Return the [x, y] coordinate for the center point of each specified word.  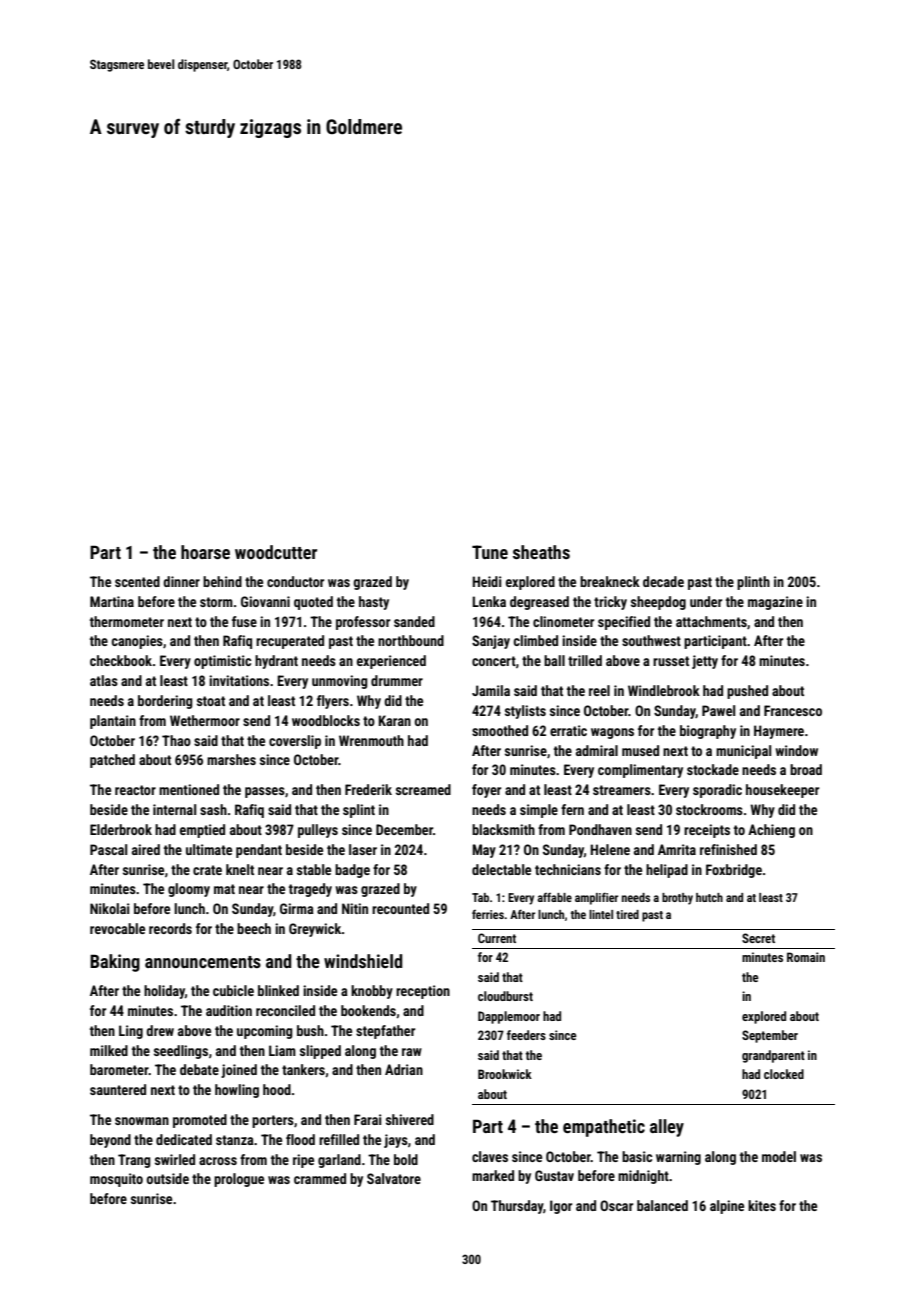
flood [300, 1139]
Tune [490, 552]
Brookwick [505, 1074]
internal [174, 809]
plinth [753, 583]
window [796, 750]
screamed [423, 789]
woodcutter [276, 552]
